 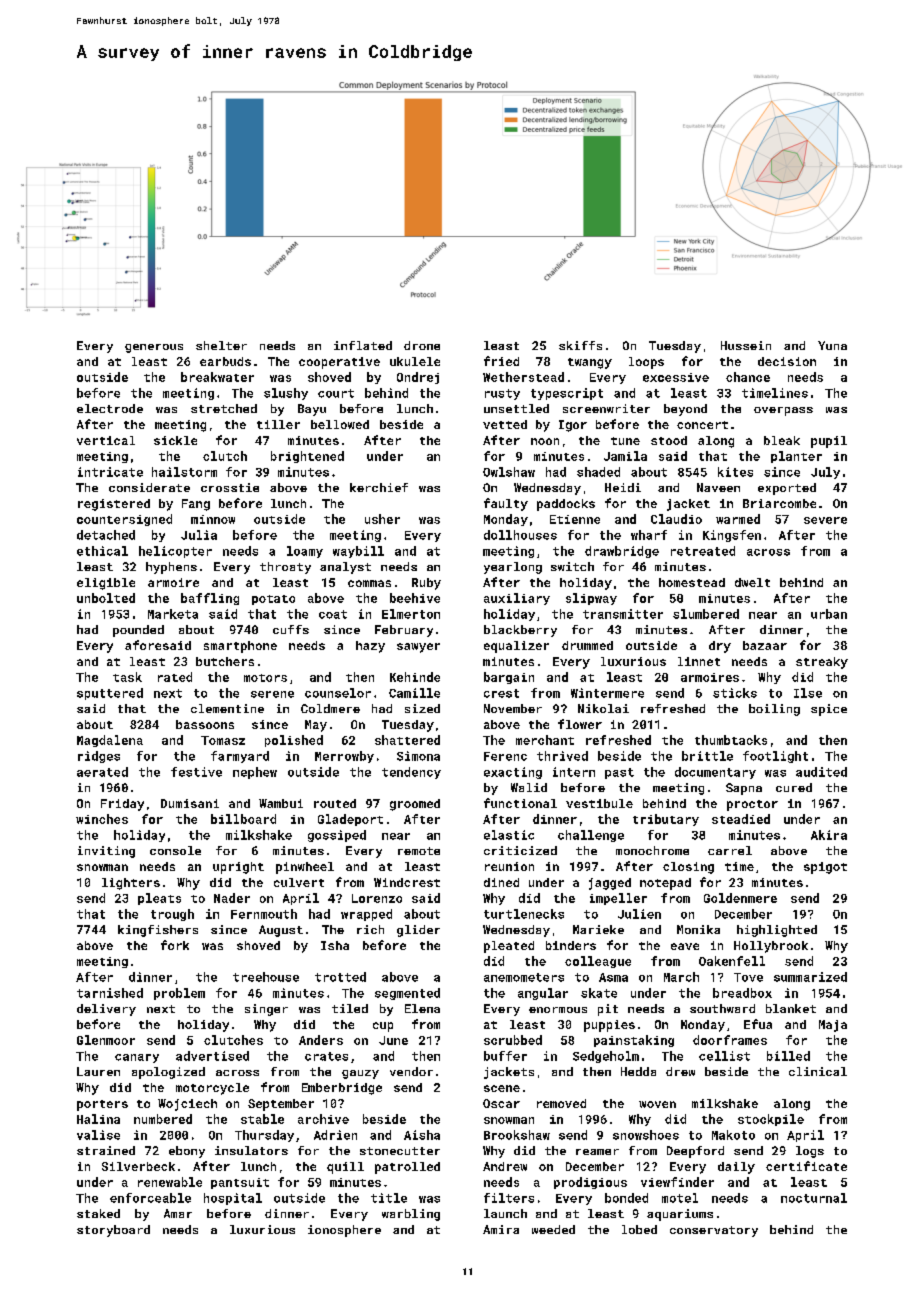 I want to click on Sapna, so click(x=744, y=789).
